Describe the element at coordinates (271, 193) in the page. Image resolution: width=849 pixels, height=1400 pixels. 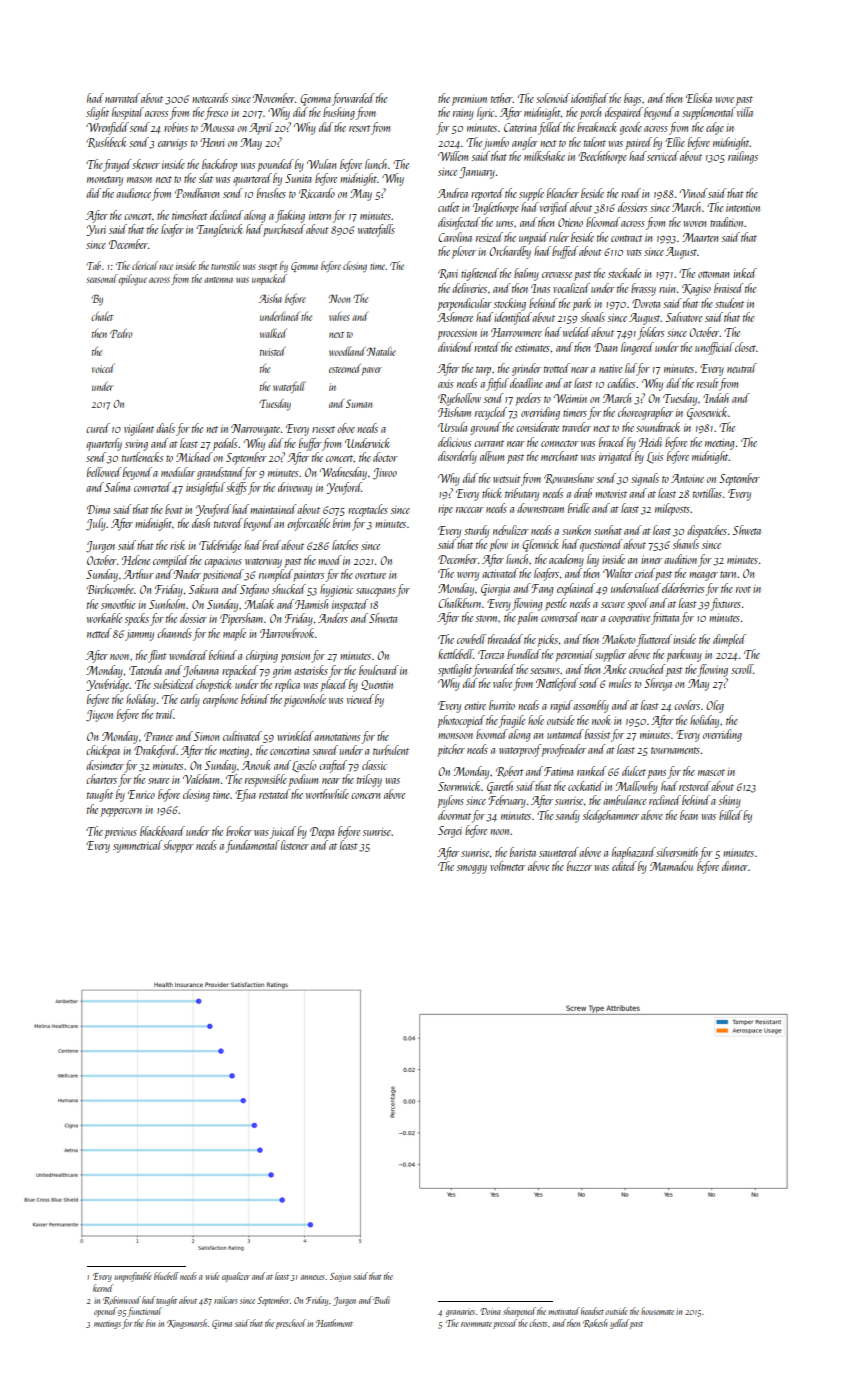
I see `brushes` at that location.
